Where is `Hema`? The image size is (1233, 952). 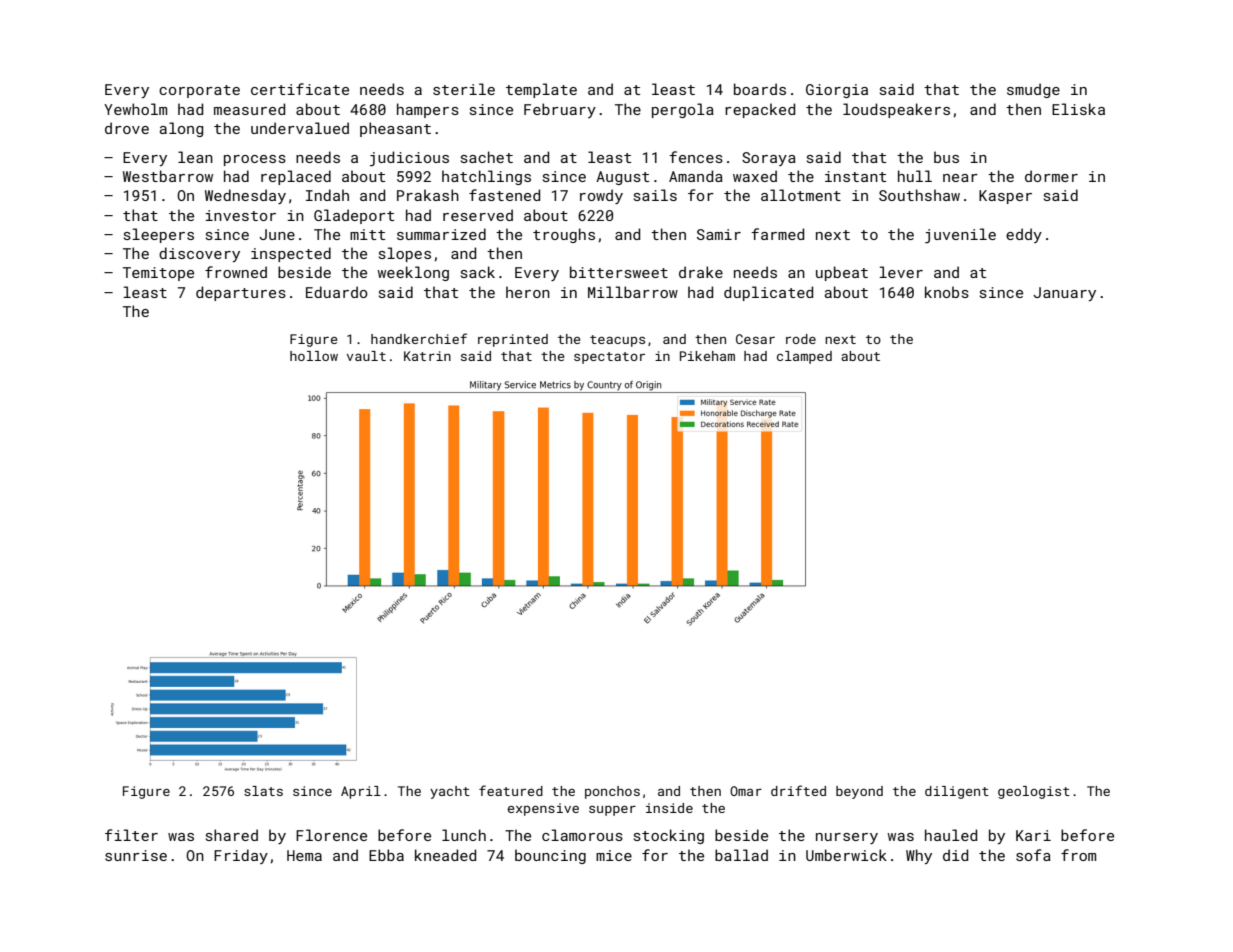
Hema is located at coordinates (304, 855).
